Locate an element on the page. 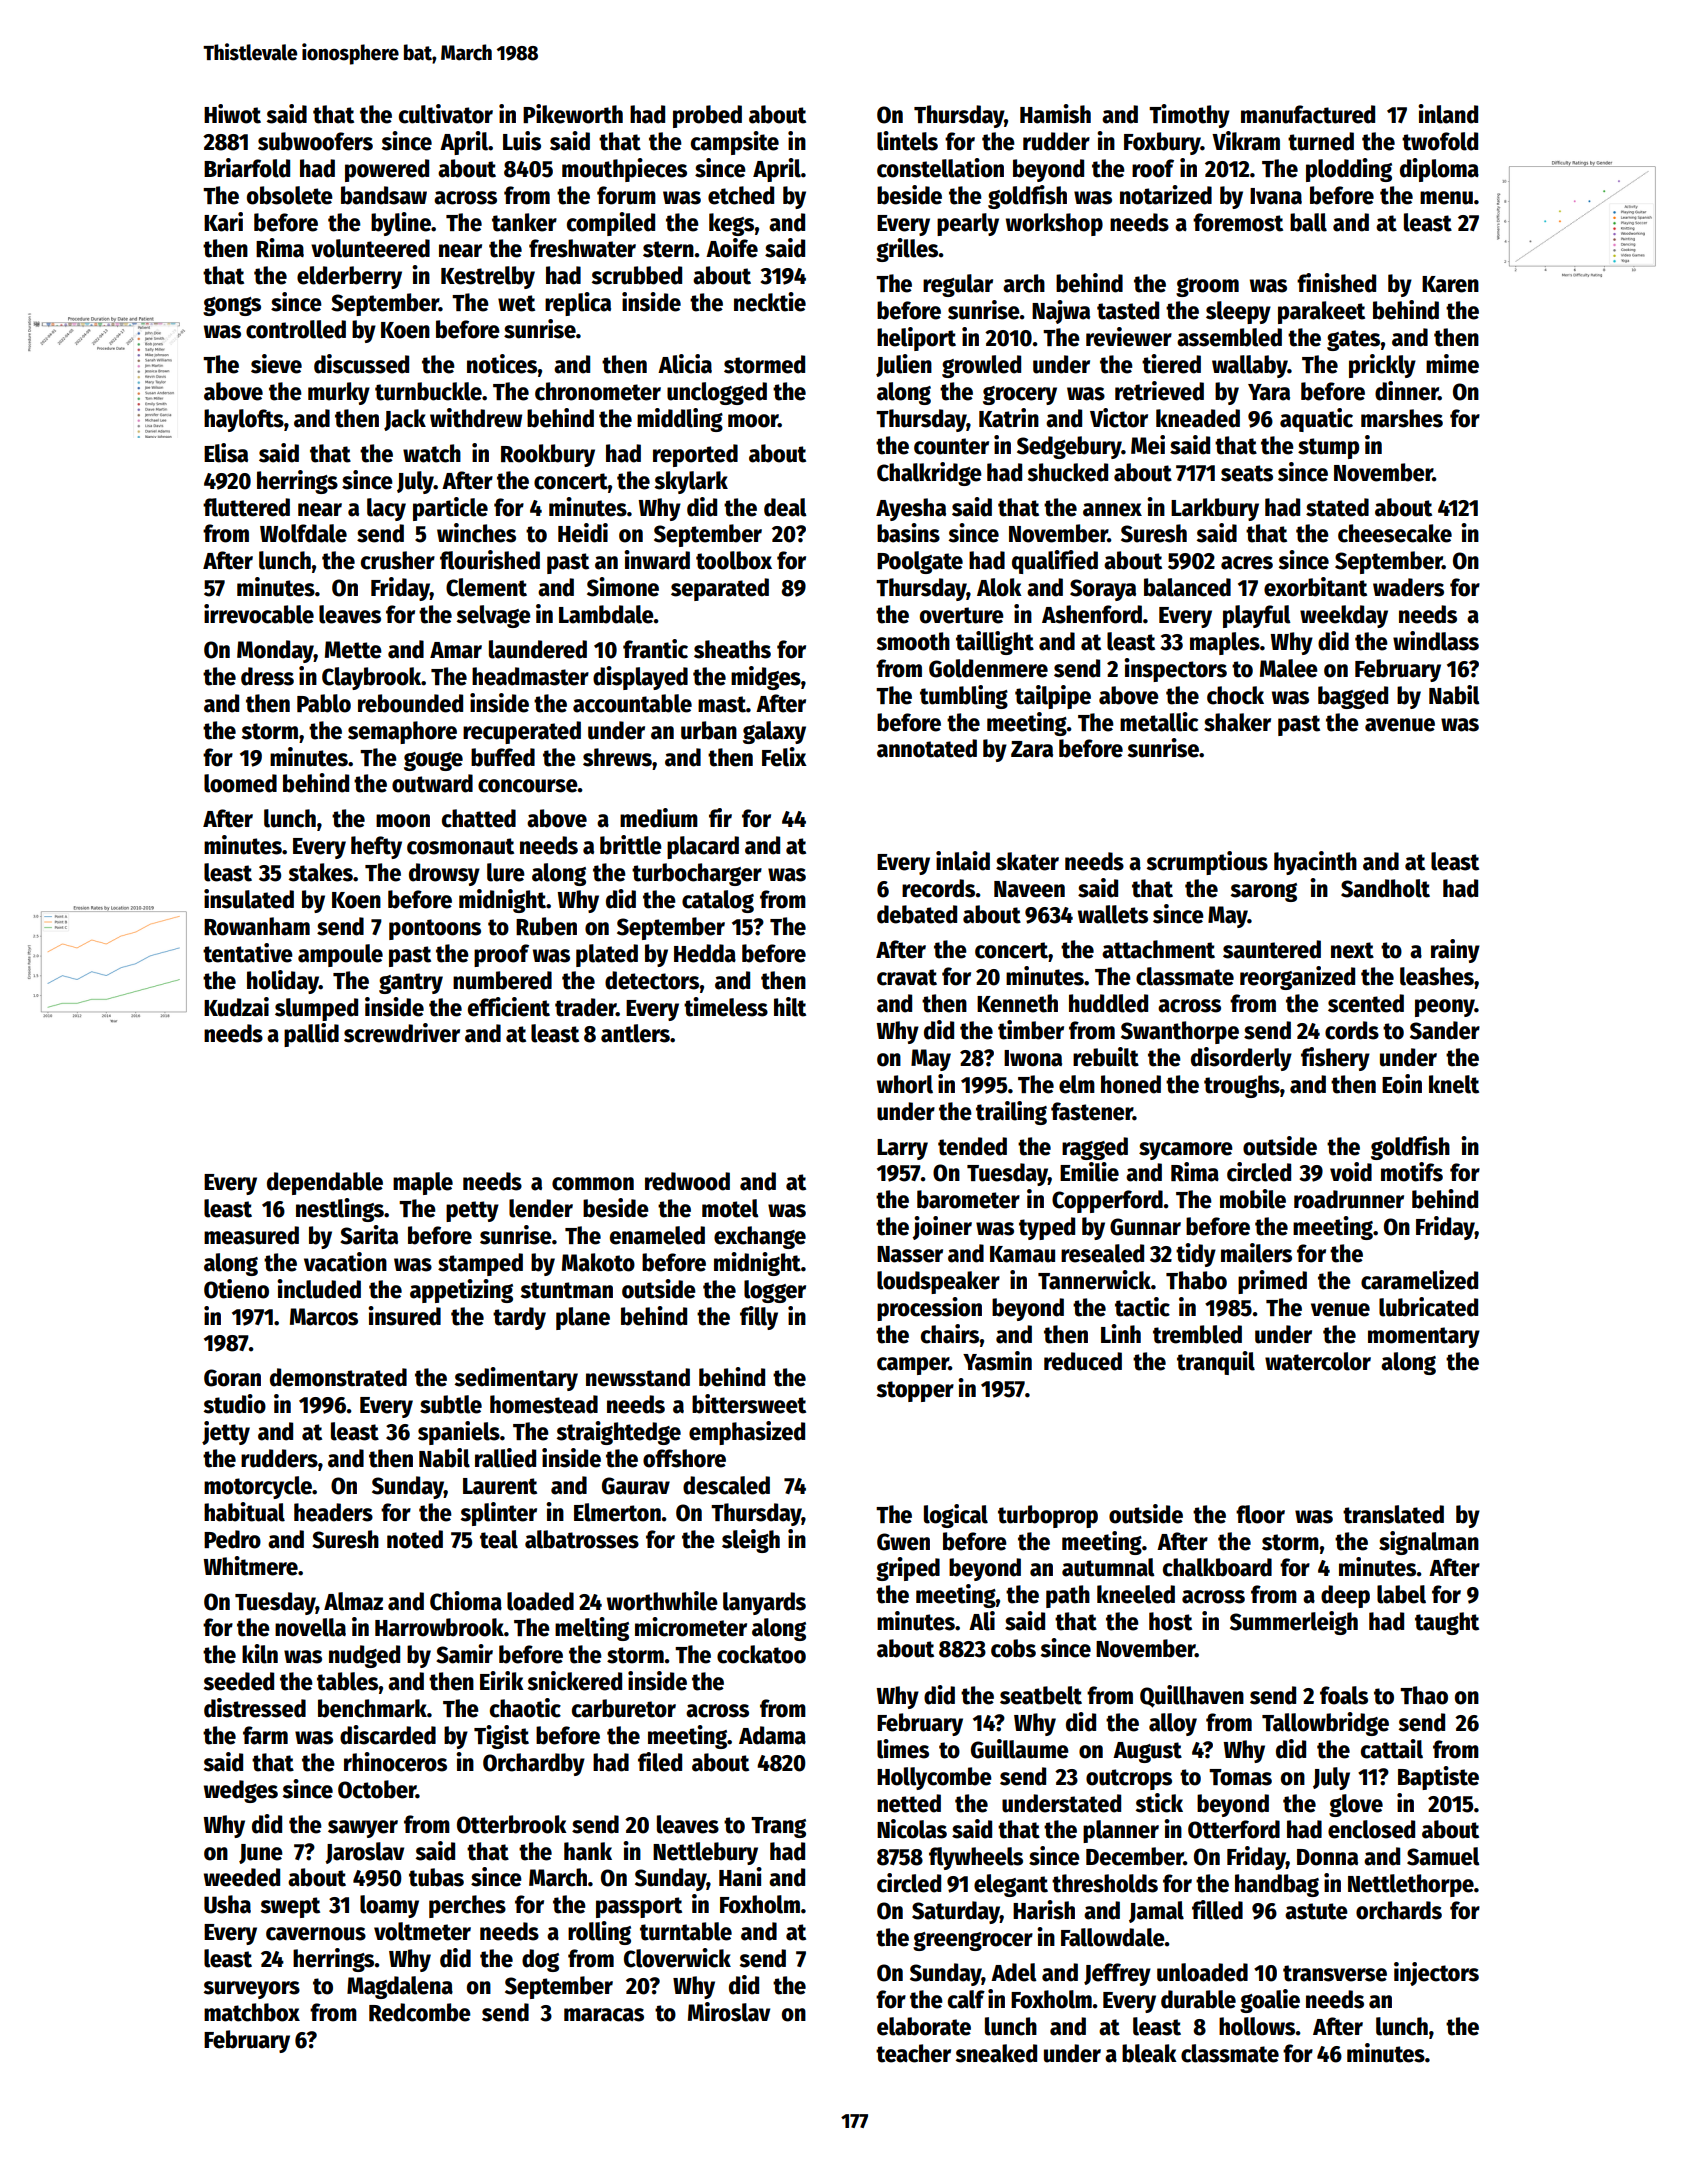 The image size is (1683, 2178). playful is located at coordinates (1257, 616).
